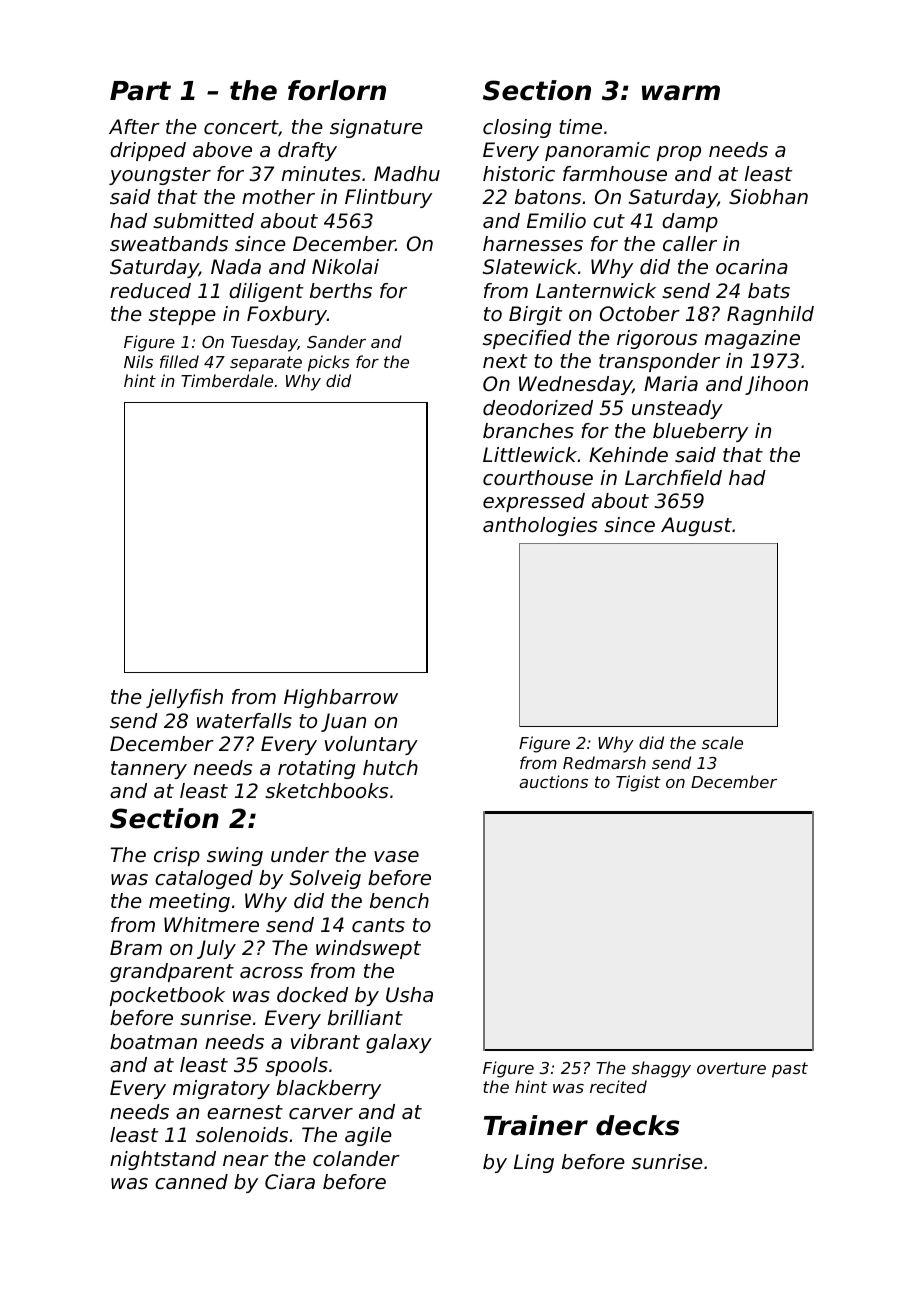 The width and height of the document is (924, 1311). What do you see at coordinates (628, 455) in the document?
I see `Kehinde` at bounding box center [628, 455].
